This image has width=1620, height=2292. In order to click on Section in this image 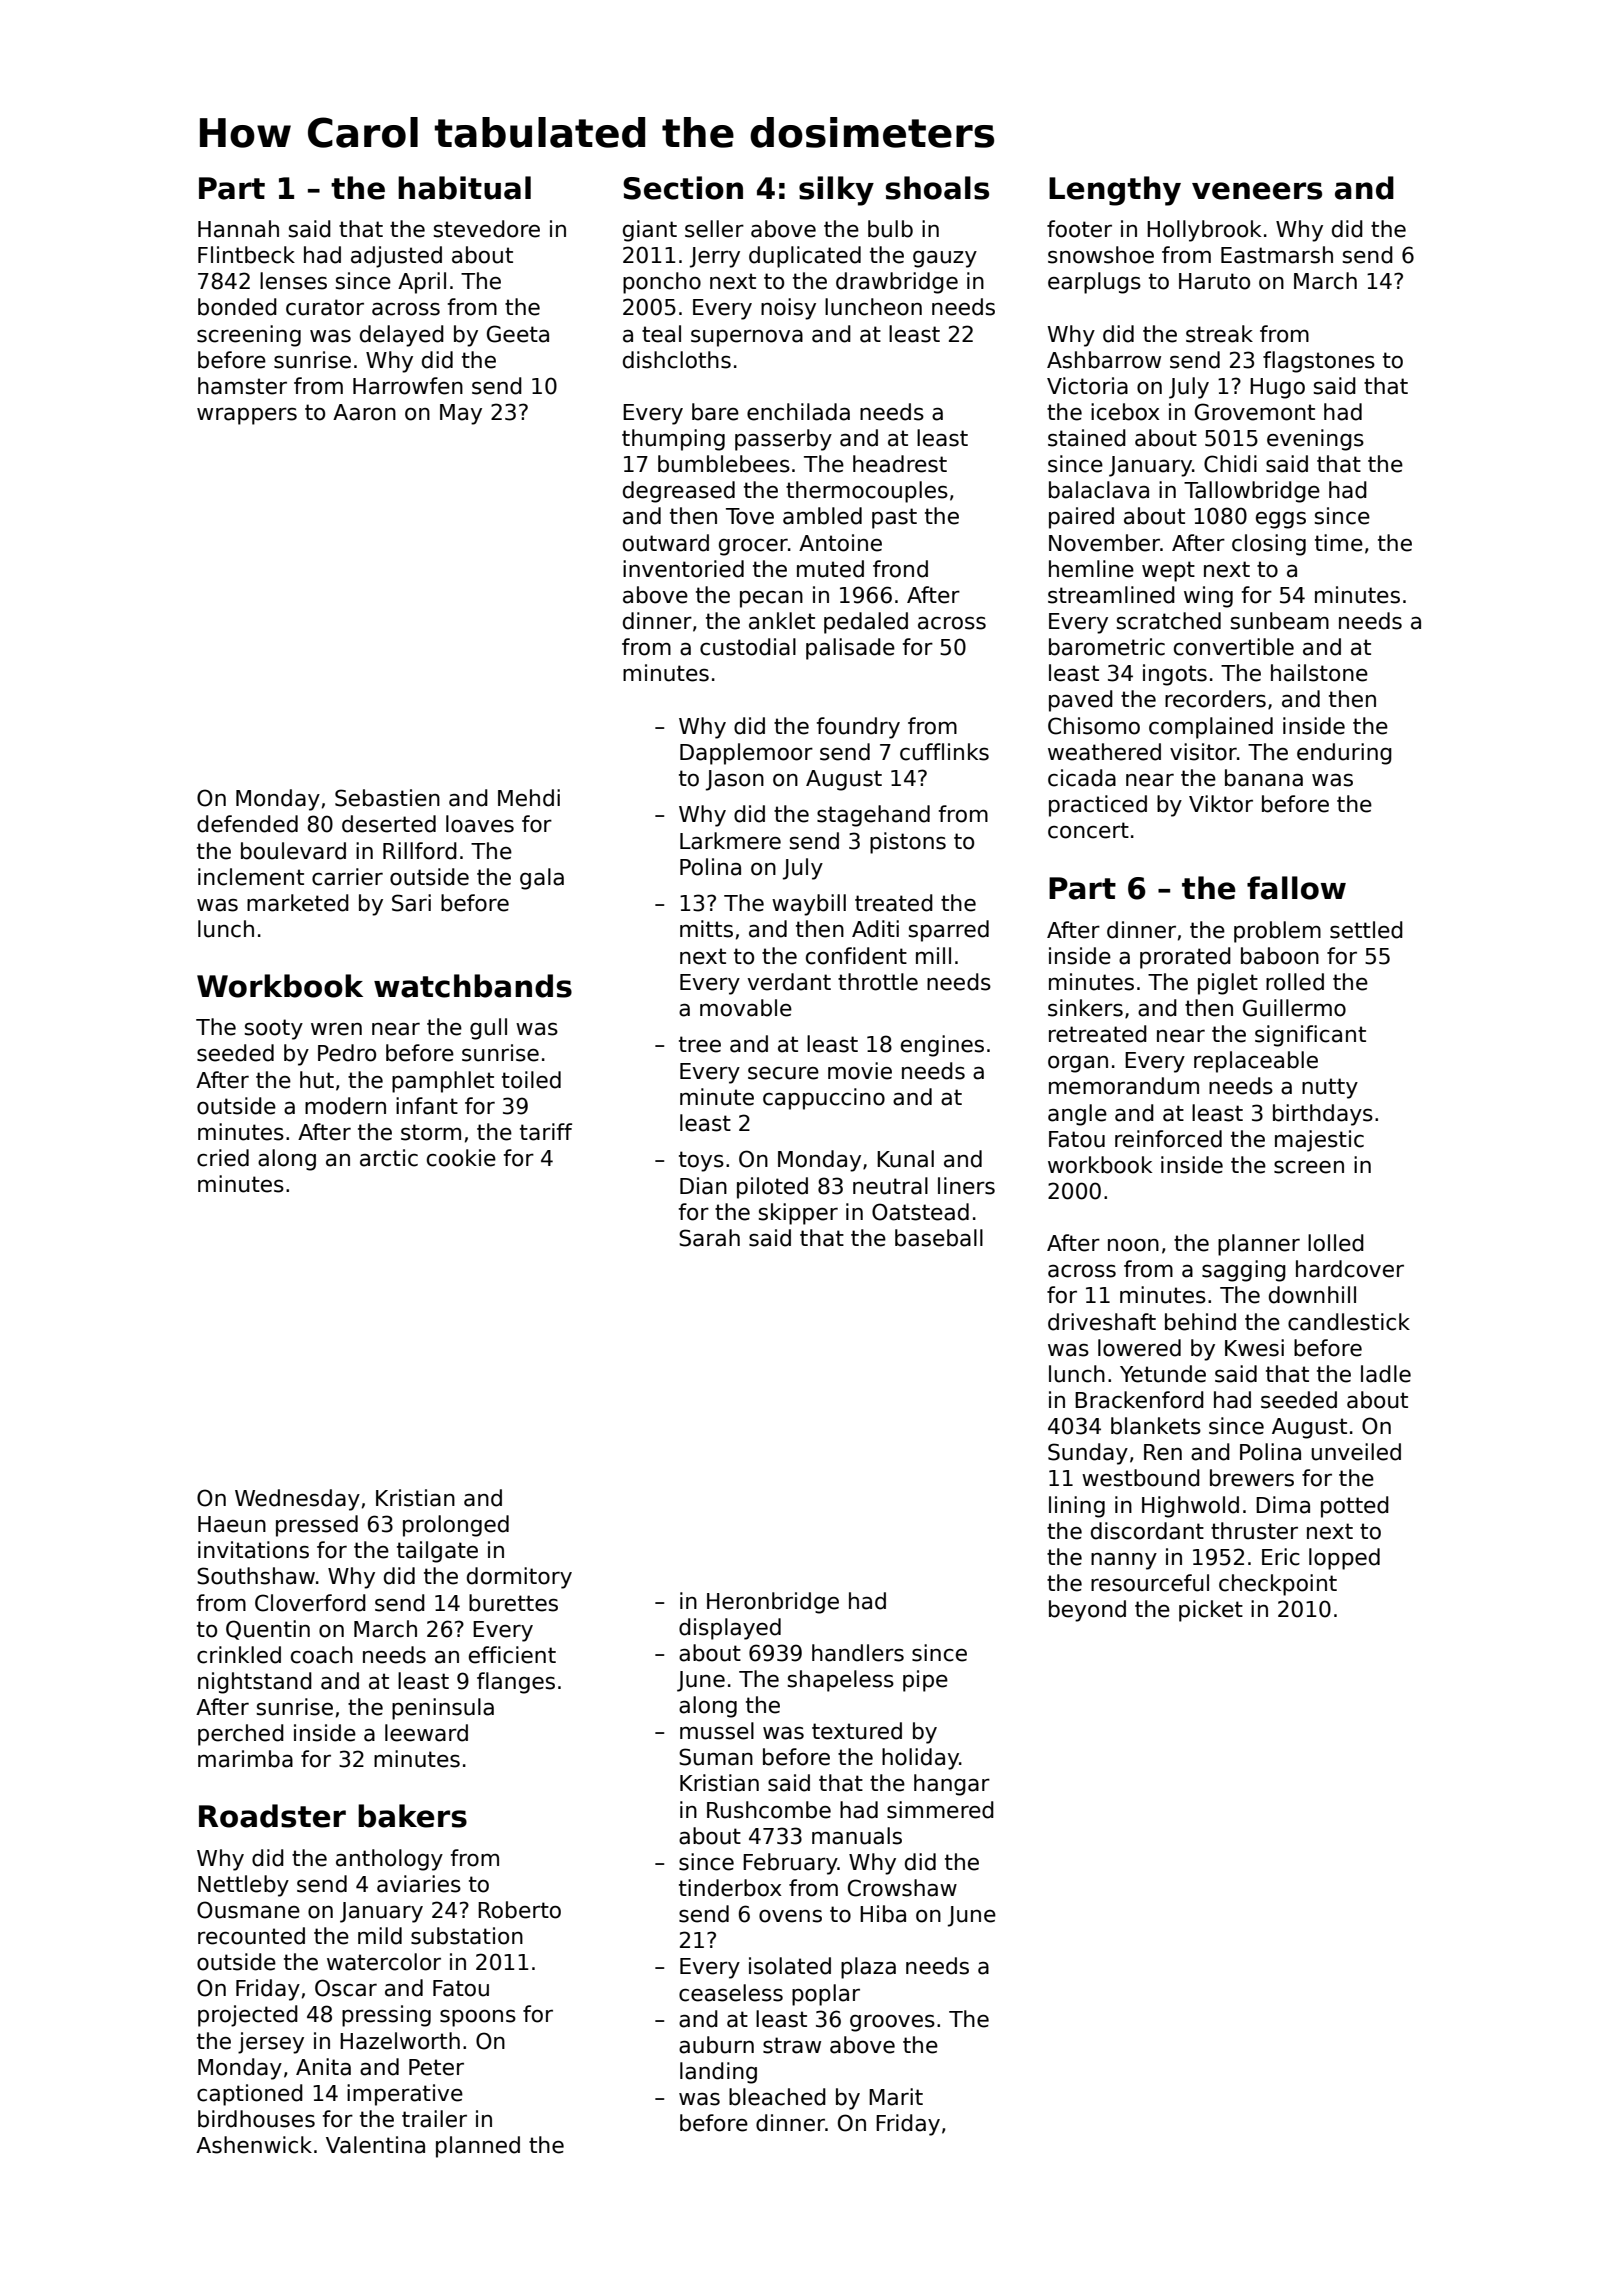, I will do `click(683, 188)`.
